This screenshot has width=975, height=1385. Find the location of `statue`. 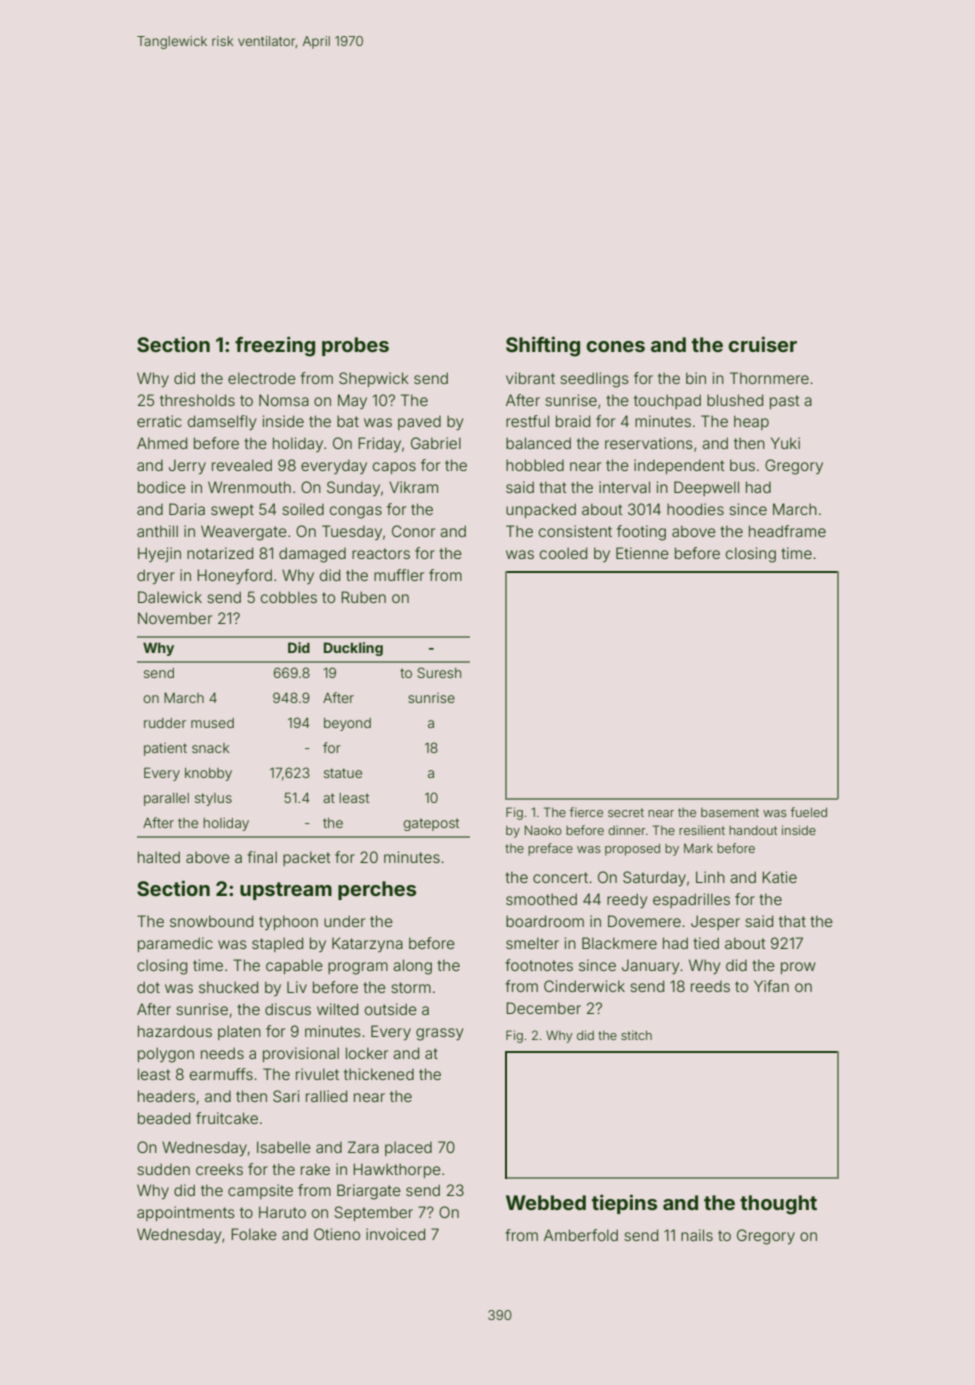

statue is located at coordinates (343, 773).
